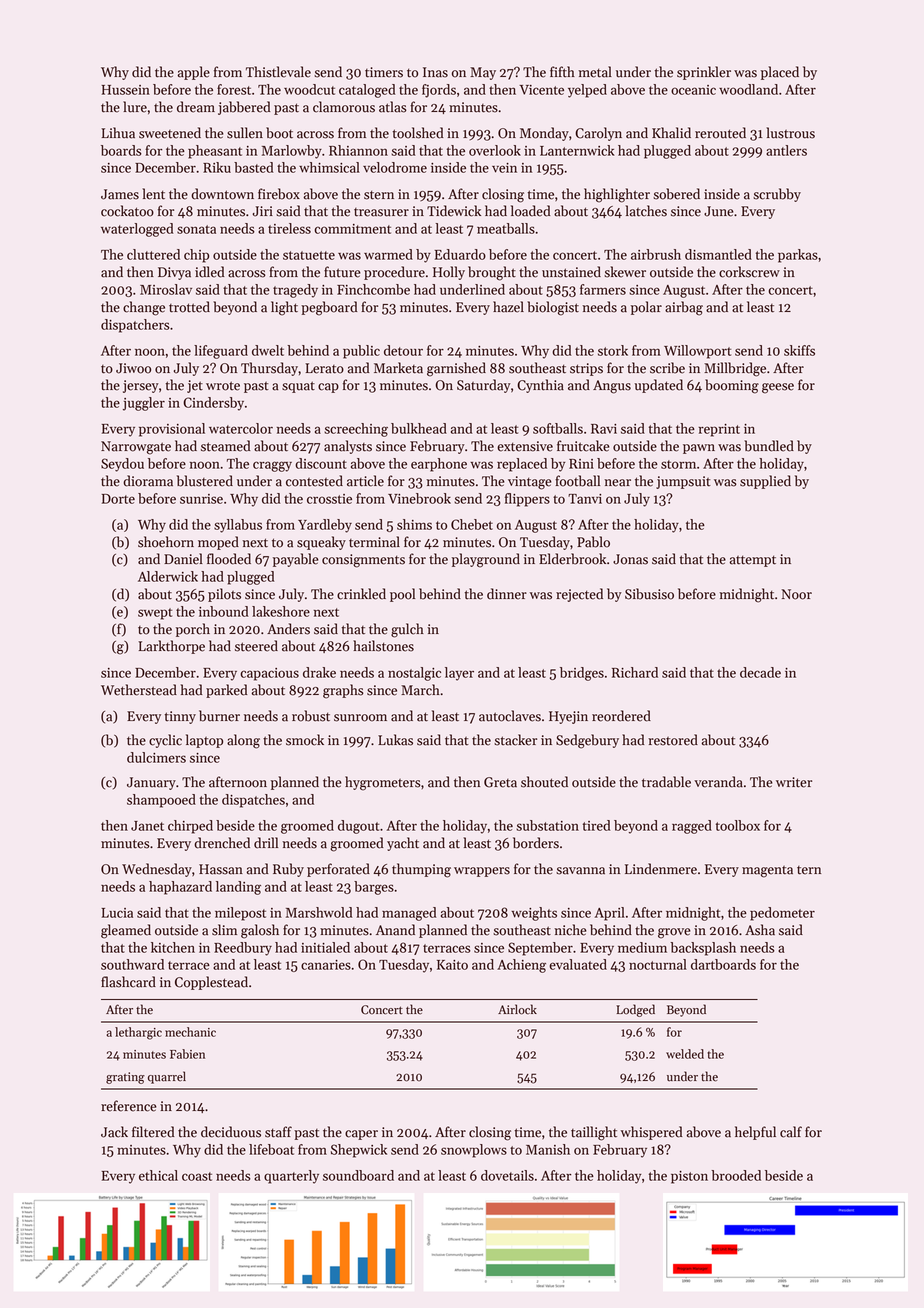 This screenshot has width=924, height=1308. What do you see at coordinates (166, 542) in the screenshot?
I see `shoehorn` at bounding box center [166, 542].
